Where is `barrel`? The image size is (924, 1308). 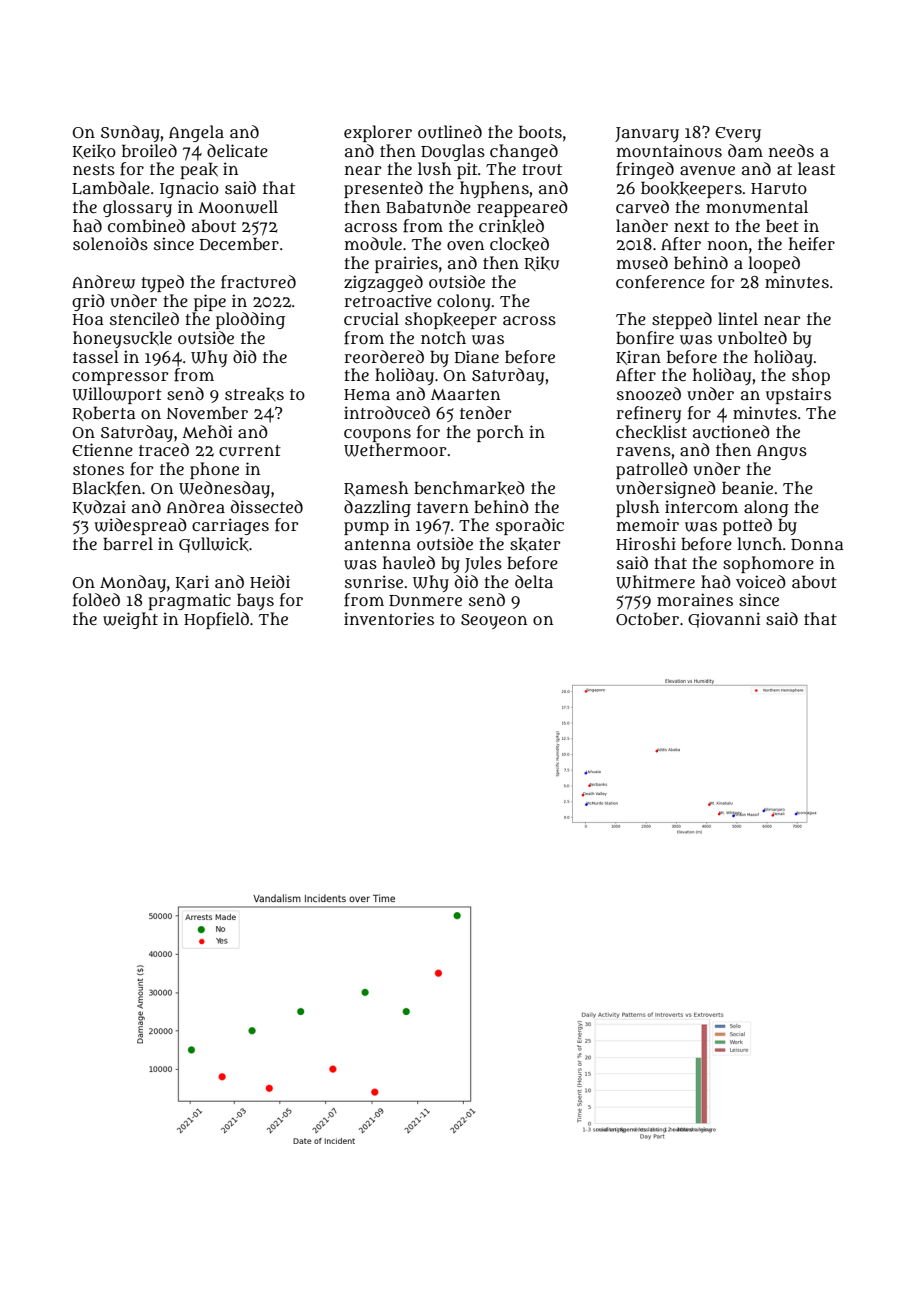
barrel is located at coordinates (128, 543).
